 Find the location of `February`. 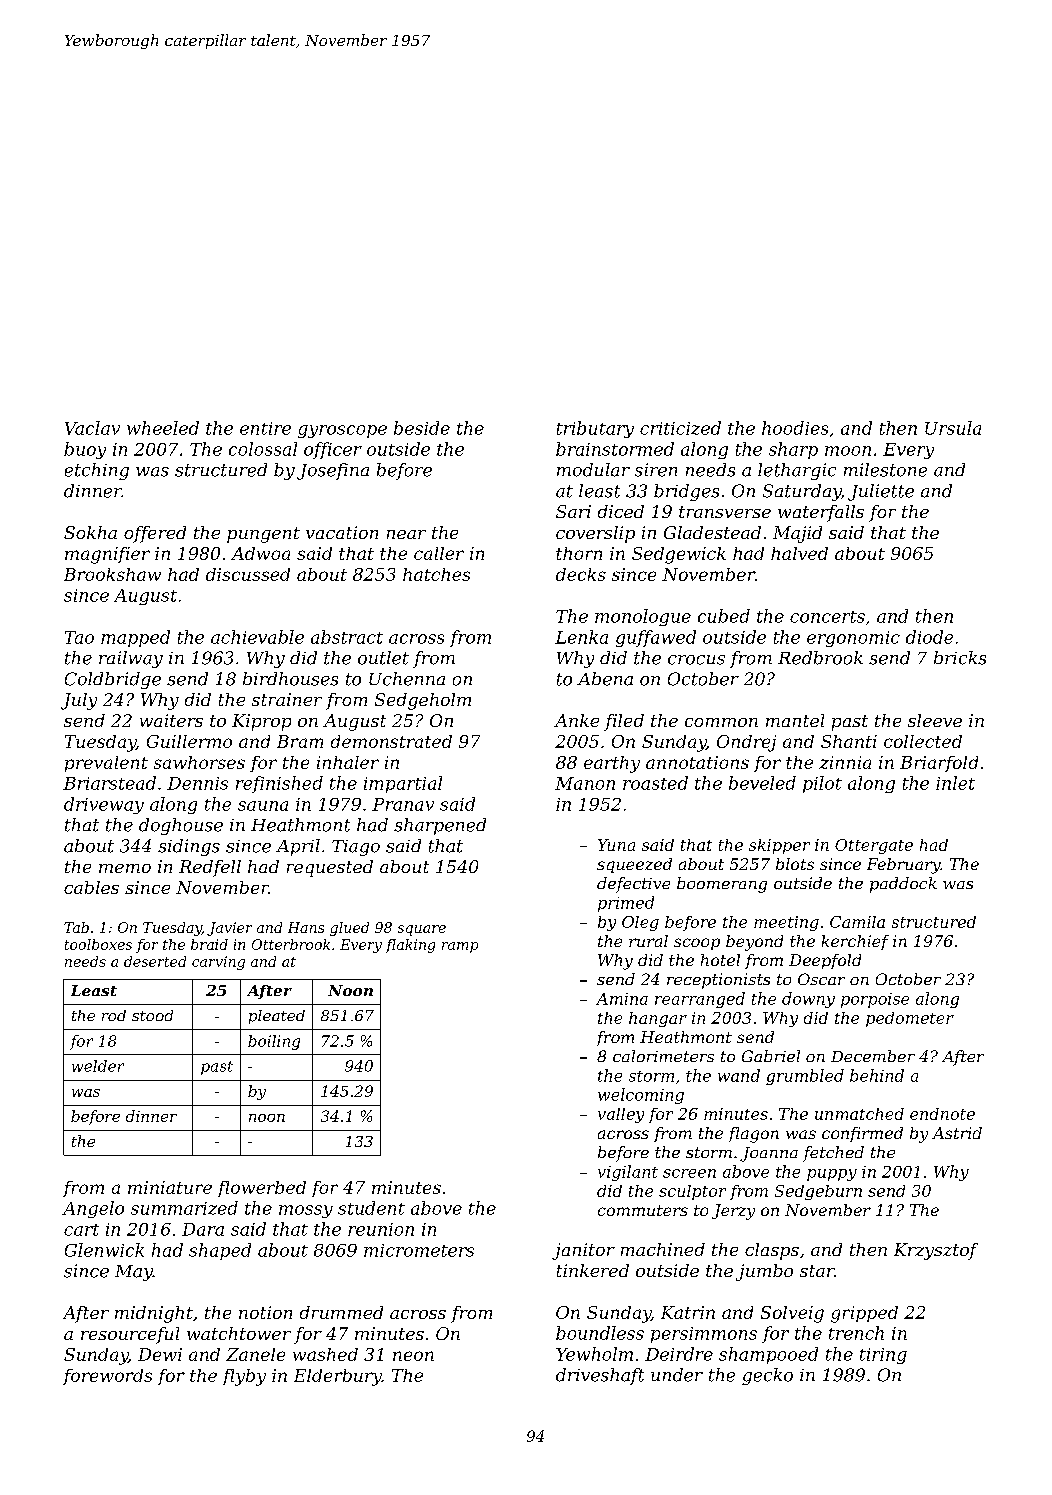

February is located at coordinates (904, 866).
